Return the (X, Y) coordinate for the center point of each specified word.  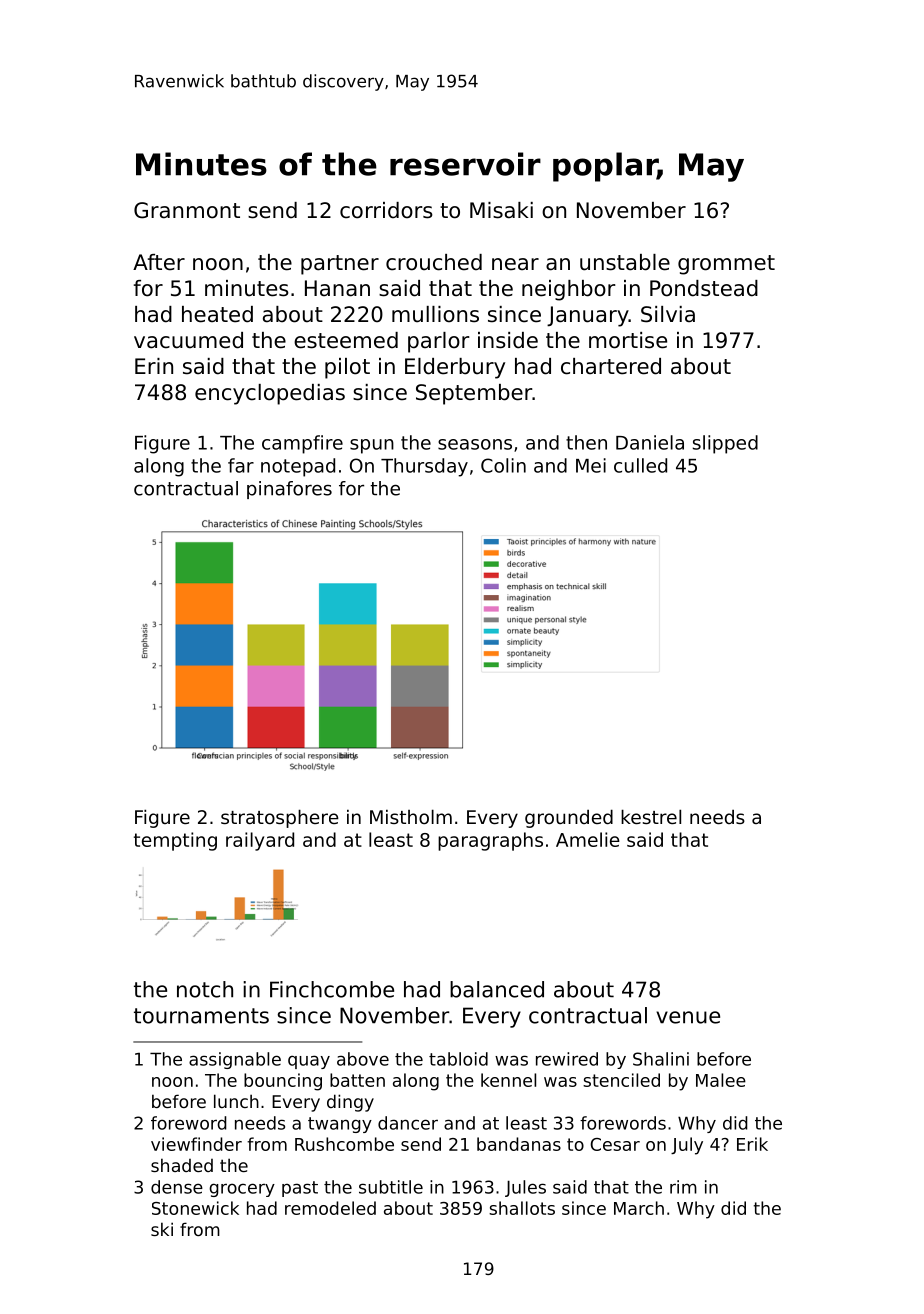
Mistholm (411, 816)
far (241, 465)
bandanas (519, 1144)
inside (508, 340)
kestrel (651, 816)
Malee (721, 1080)
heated (217, 314)
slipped (725, 444)
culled (640, 465)
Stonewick (195, 1208)
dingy (350, 1103)
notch (205, 989)
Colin (503, 465)
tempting (175, 841)
